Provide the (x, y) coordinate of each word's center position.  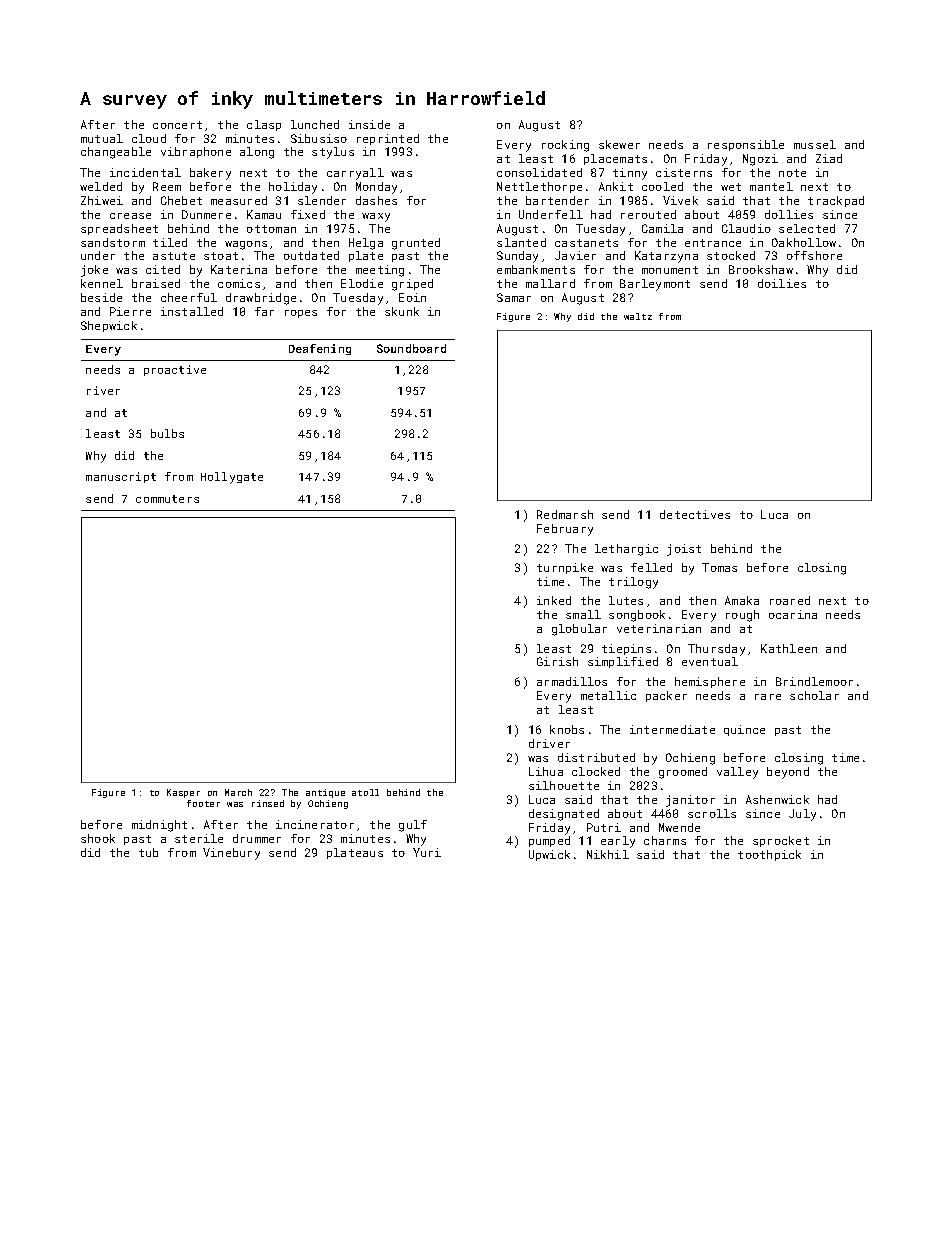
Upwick (549, 855)
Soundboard (411, 348)
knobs (567, 729)
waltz (638, 316)
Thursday (716, 650)
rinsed (268, 803)
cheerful (189, 297)
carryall (355, 174)
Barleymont (655, 285)
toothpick (769, 855)
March (238, 792)
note (792, 173)
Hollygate (232, 478)
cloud (149, 138)
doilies (782, 283)
